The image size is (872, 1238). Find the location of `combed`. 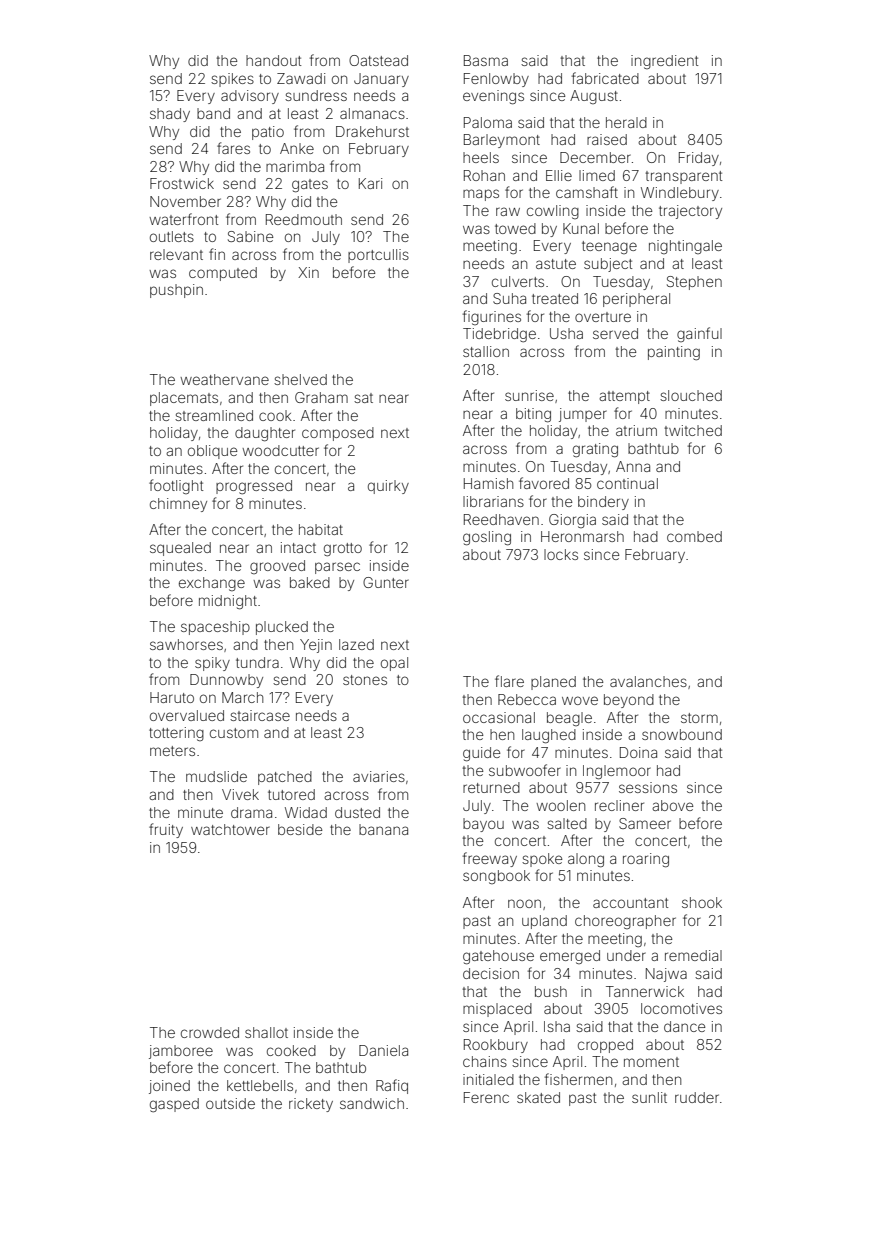

combed is located at coordinates (694, 536).
